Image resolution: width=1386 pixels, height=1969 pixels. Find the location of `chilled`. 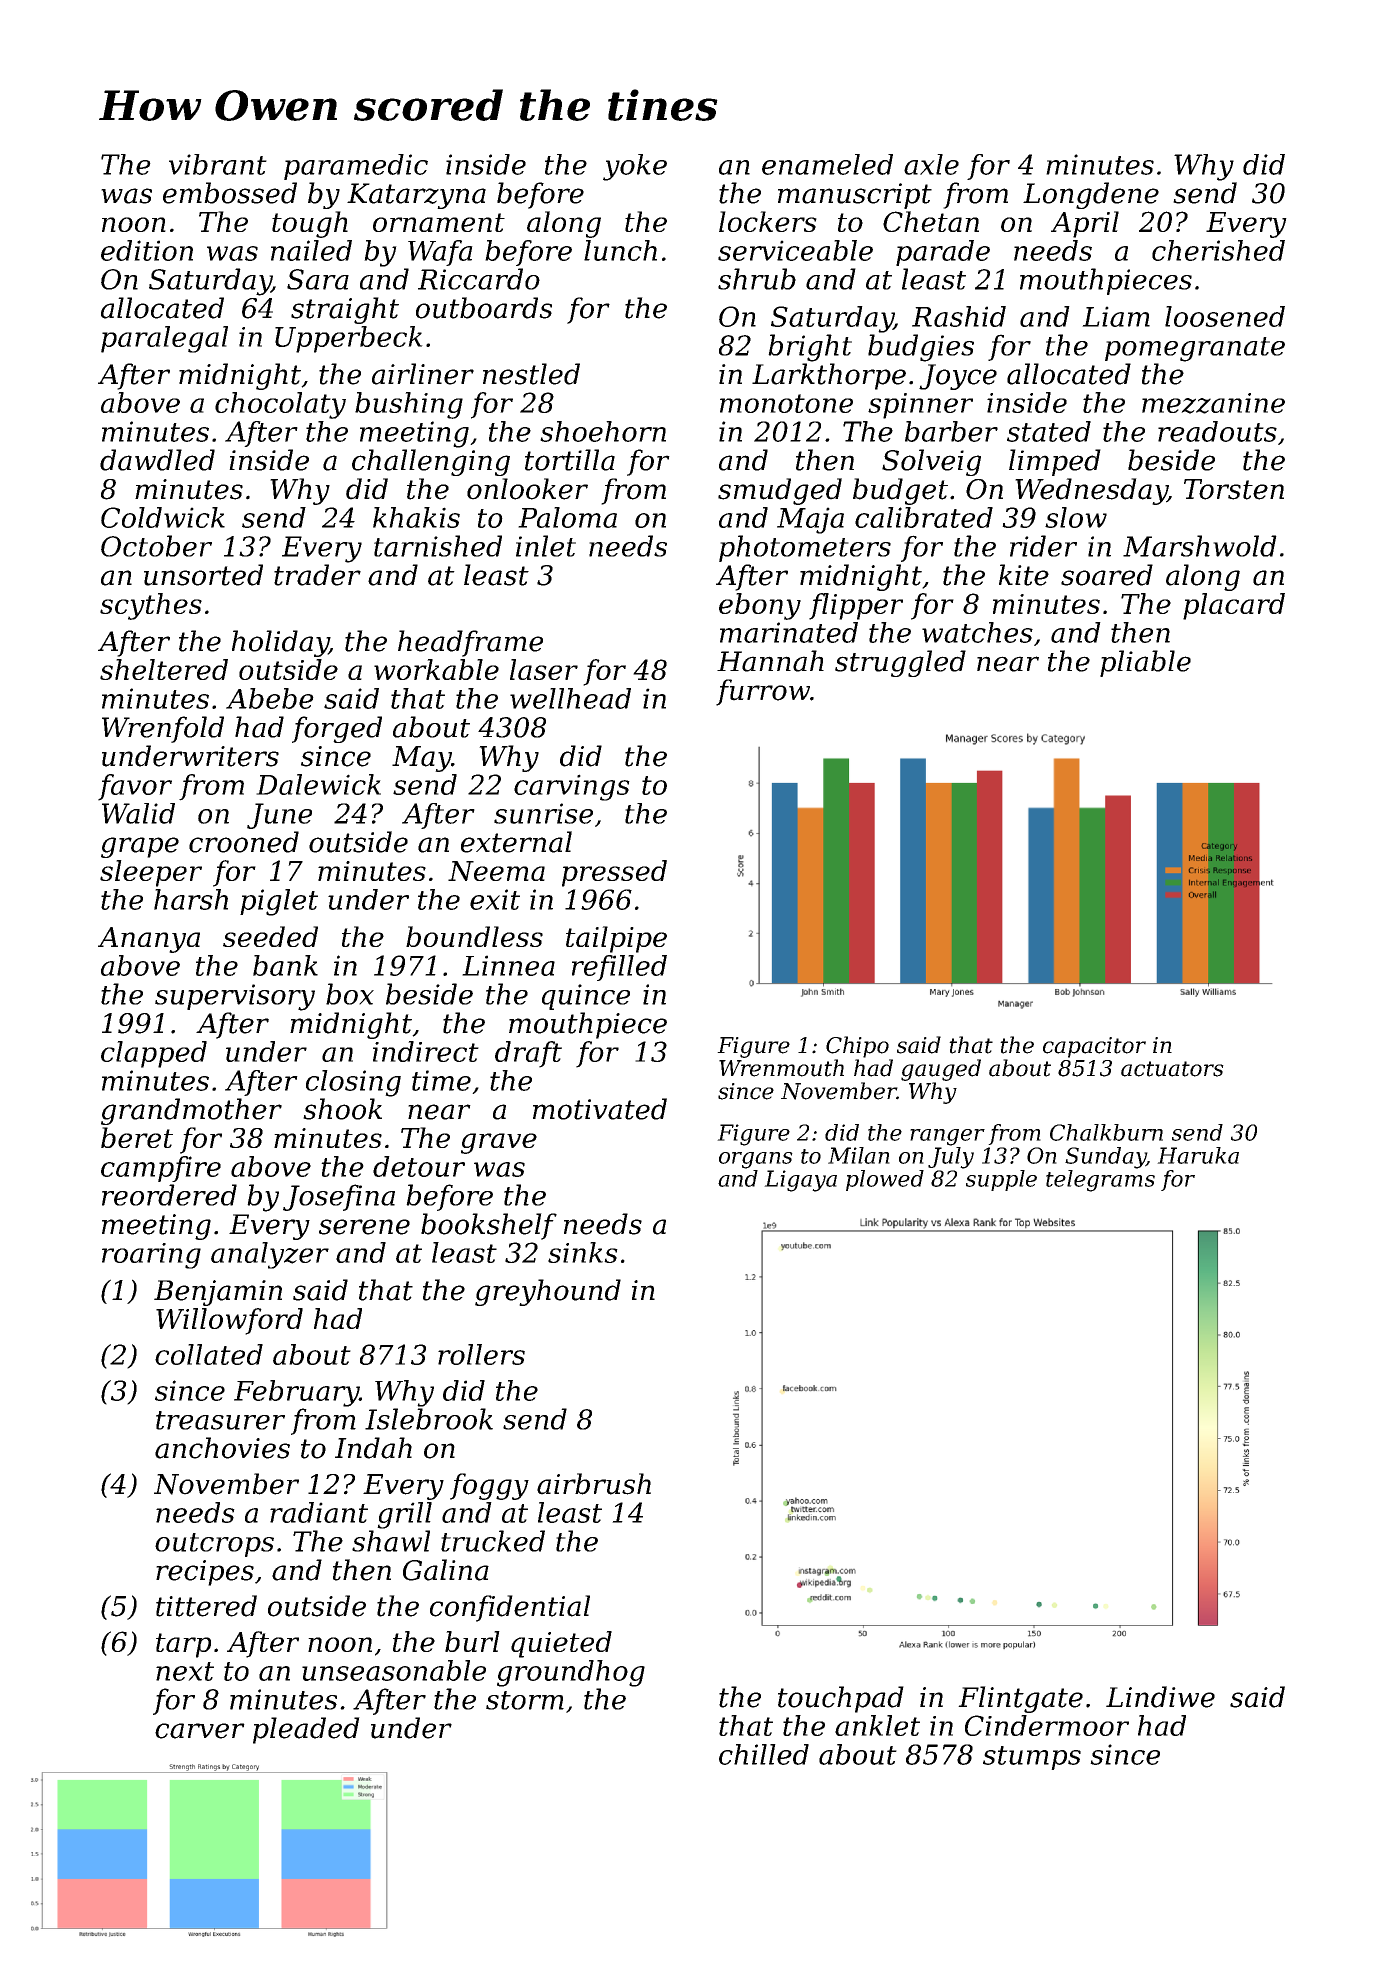

chilled is located at coordinates (764, 1754).
